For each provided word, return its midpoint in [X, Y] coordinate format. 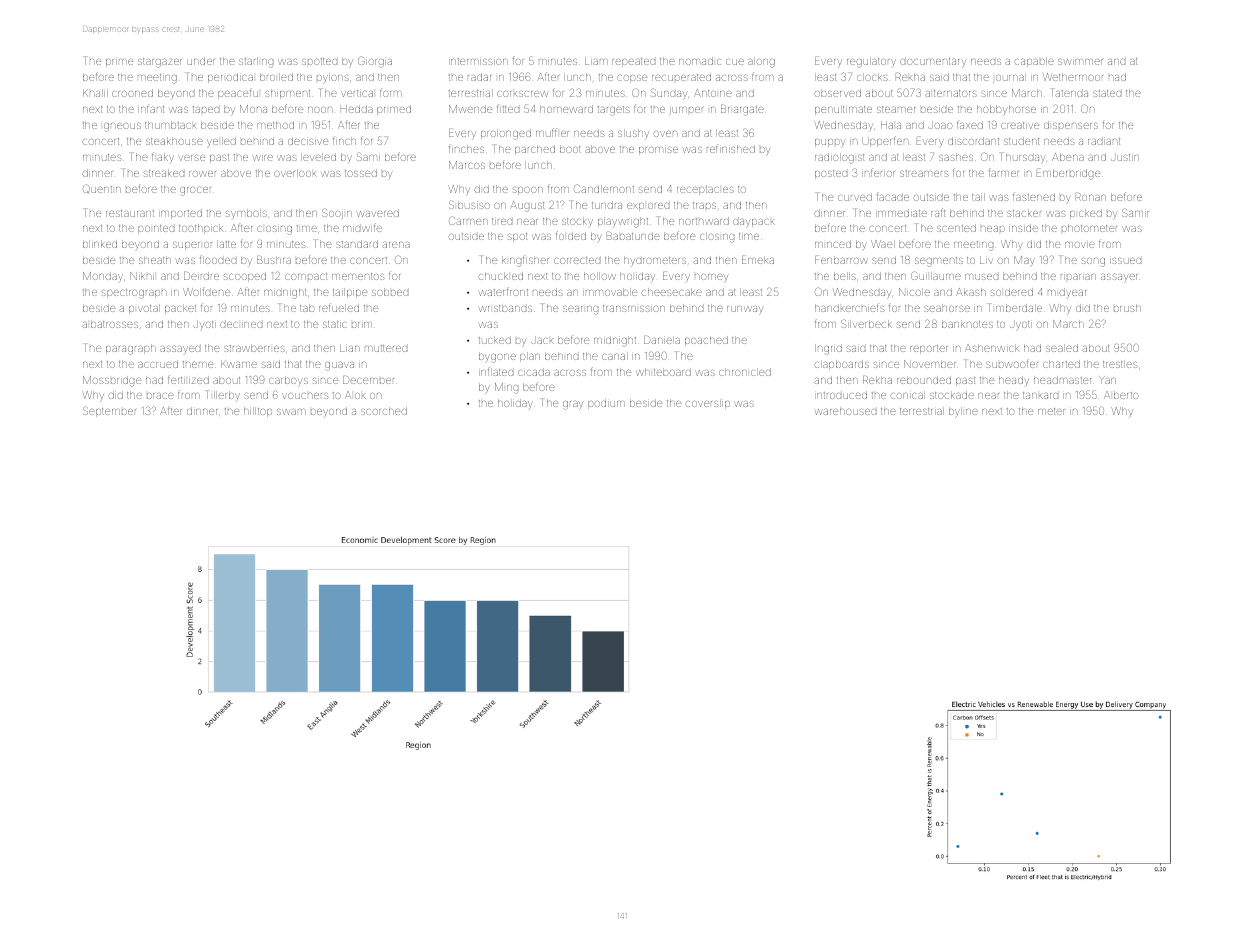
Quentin [102, 189]
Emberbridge [1068, 174]
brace [160, 396]
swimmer [1080, 62]
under [201, 61]
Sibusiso [469, 204]
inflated [496, 371]
